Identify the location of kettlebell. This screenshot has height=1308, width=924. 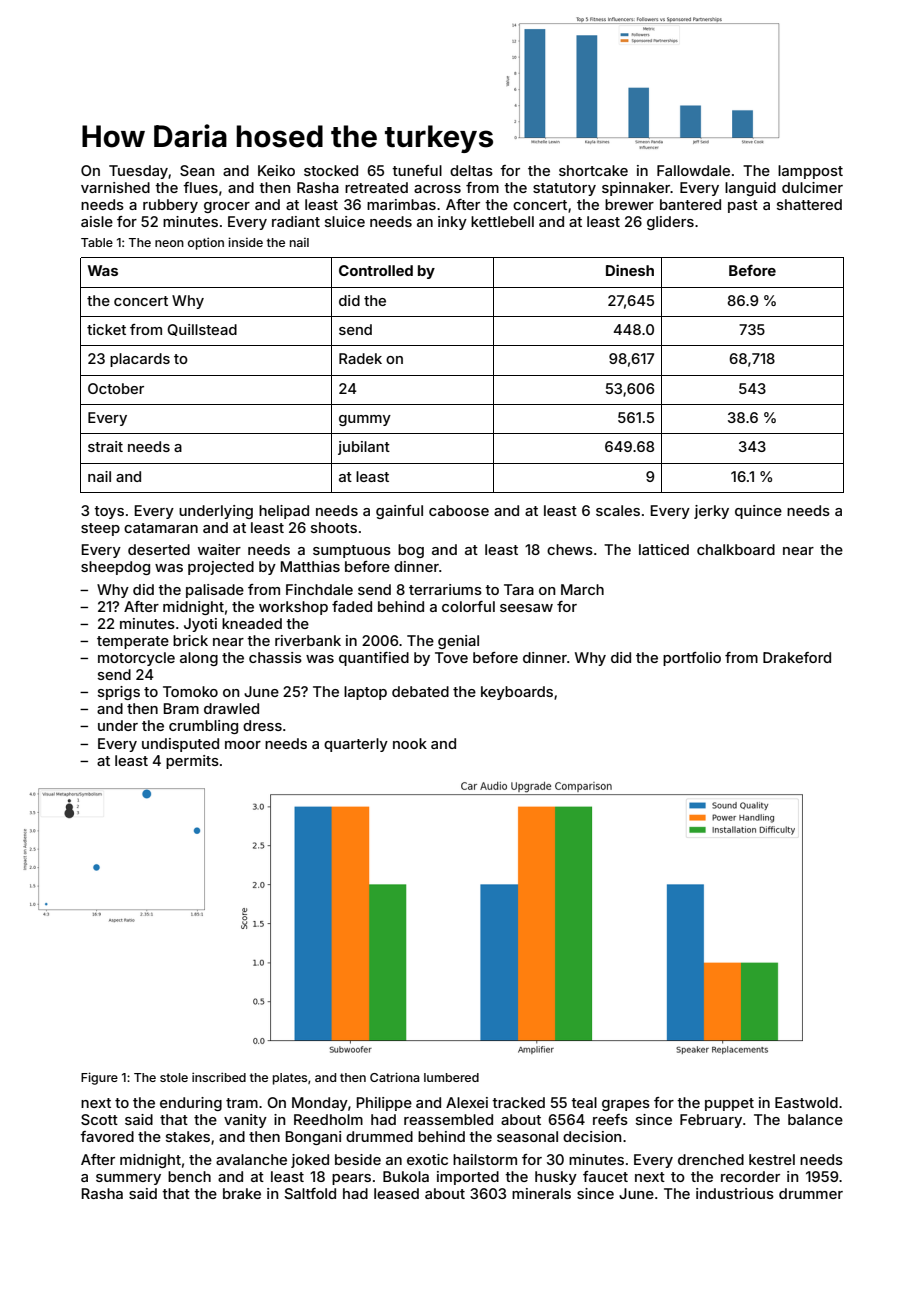
(502, 221).
